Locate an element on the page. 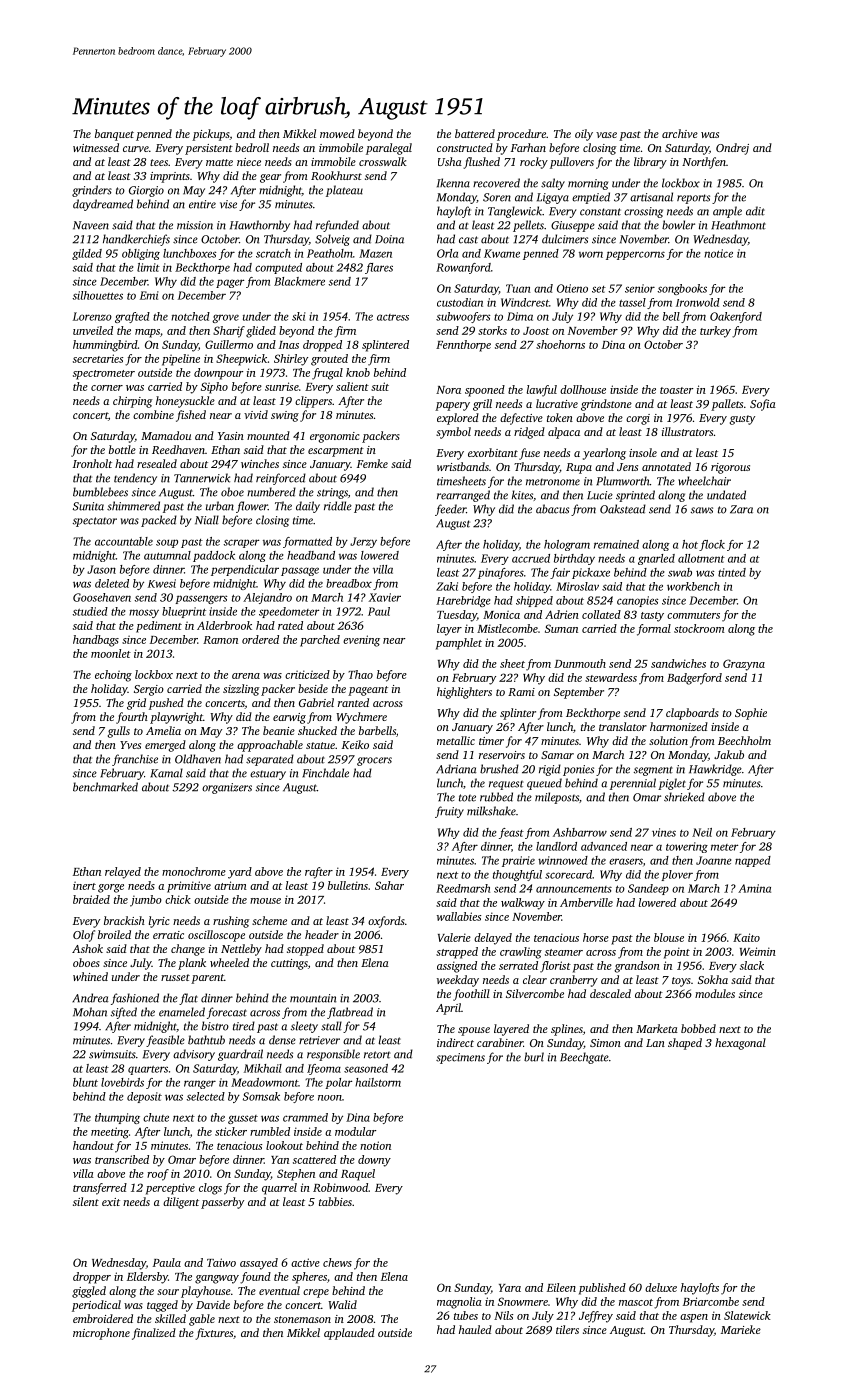 The image size is (849, 1400). periodical is located at coordinates (96, 1306).
